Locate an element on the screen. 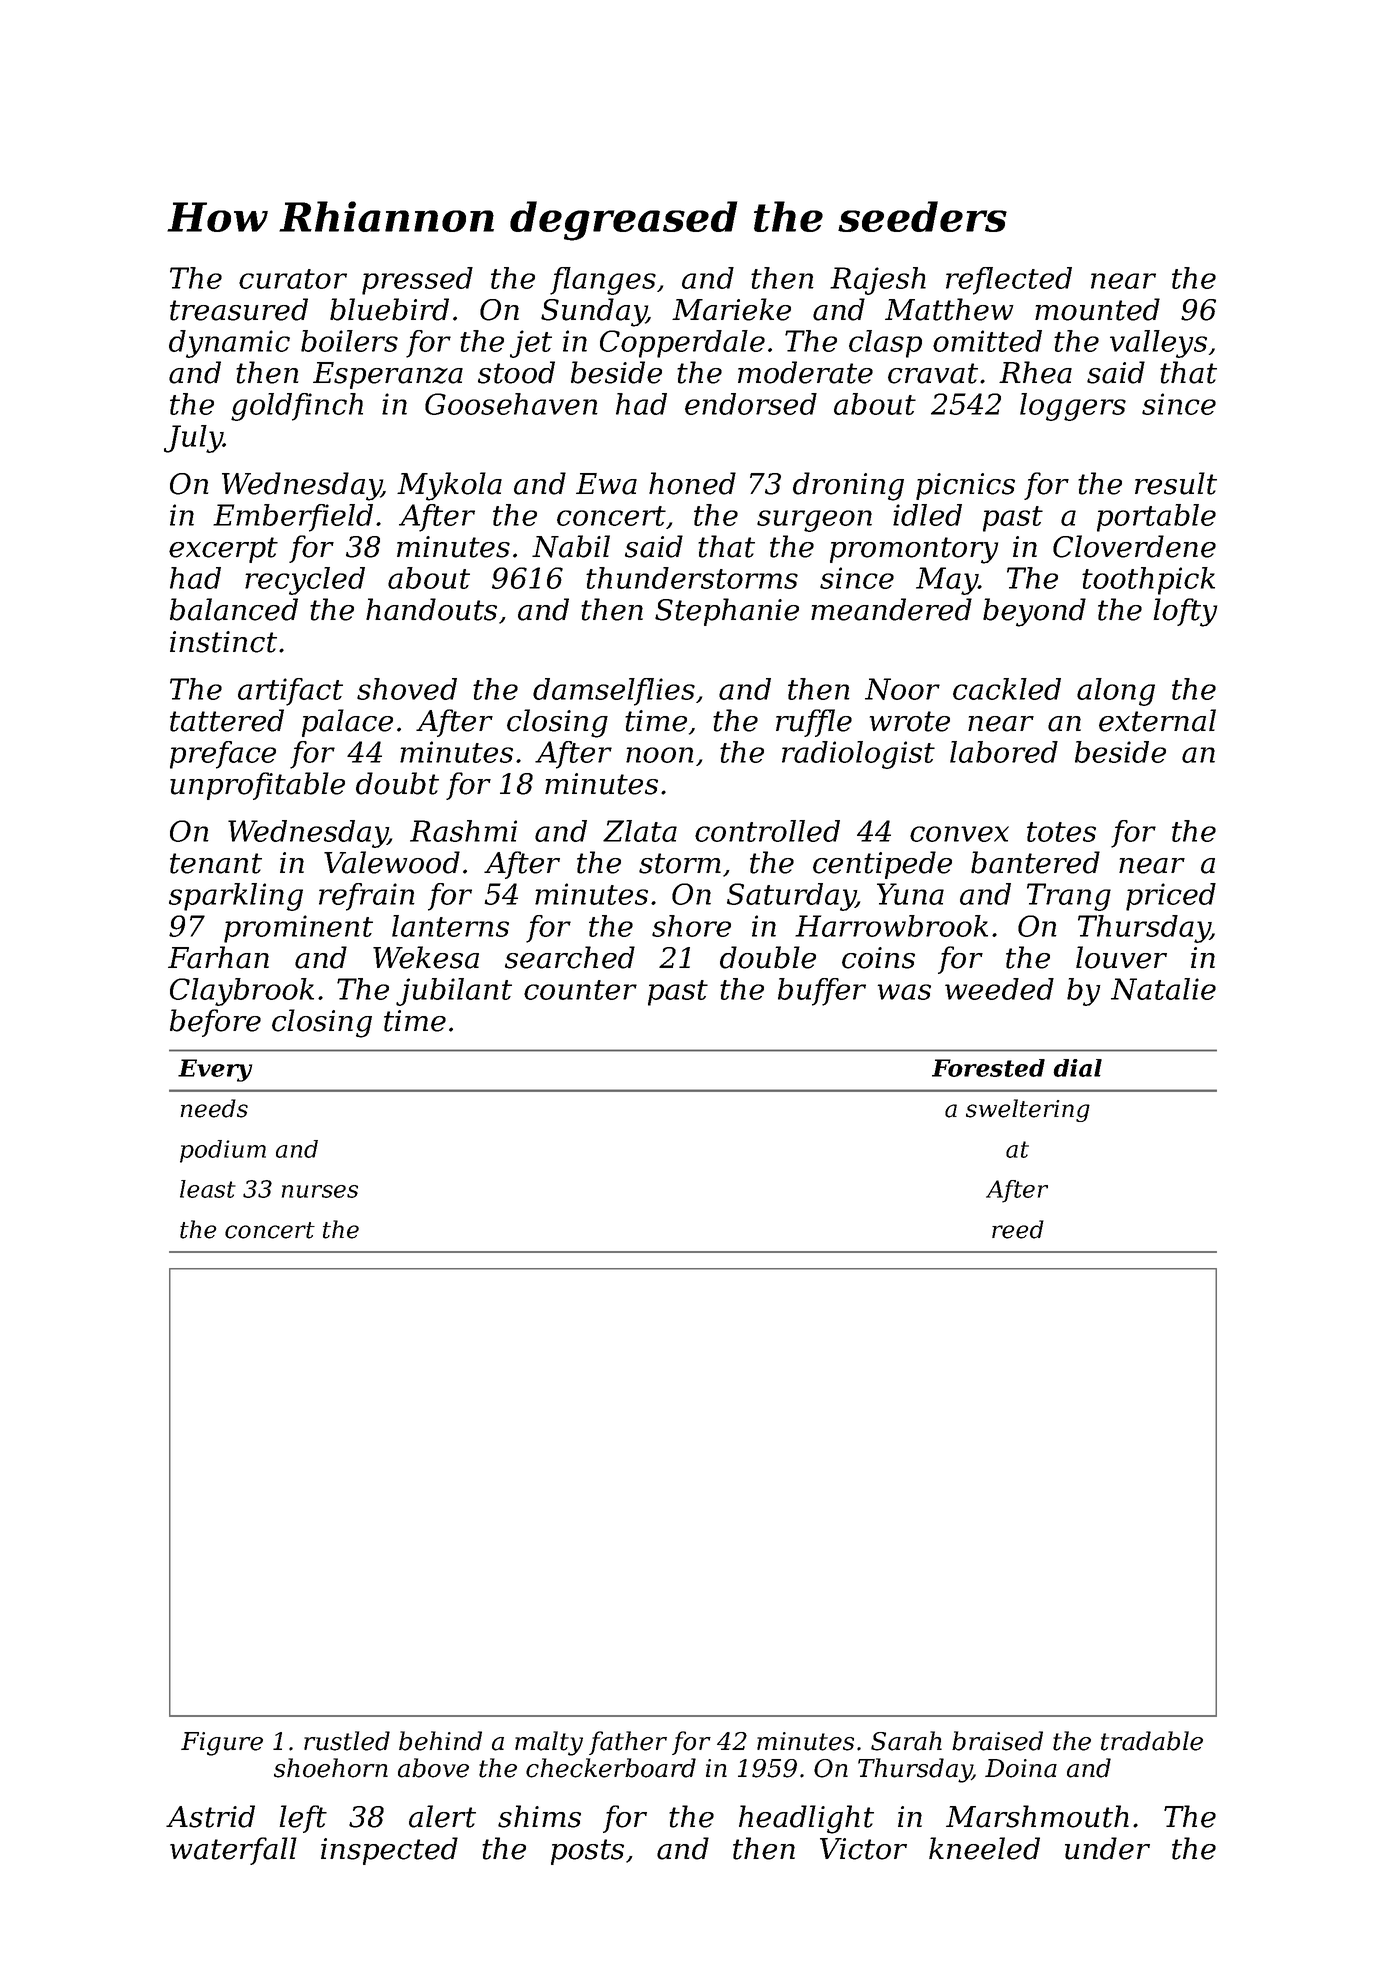  boilers is located at coordinates (349, 341).
